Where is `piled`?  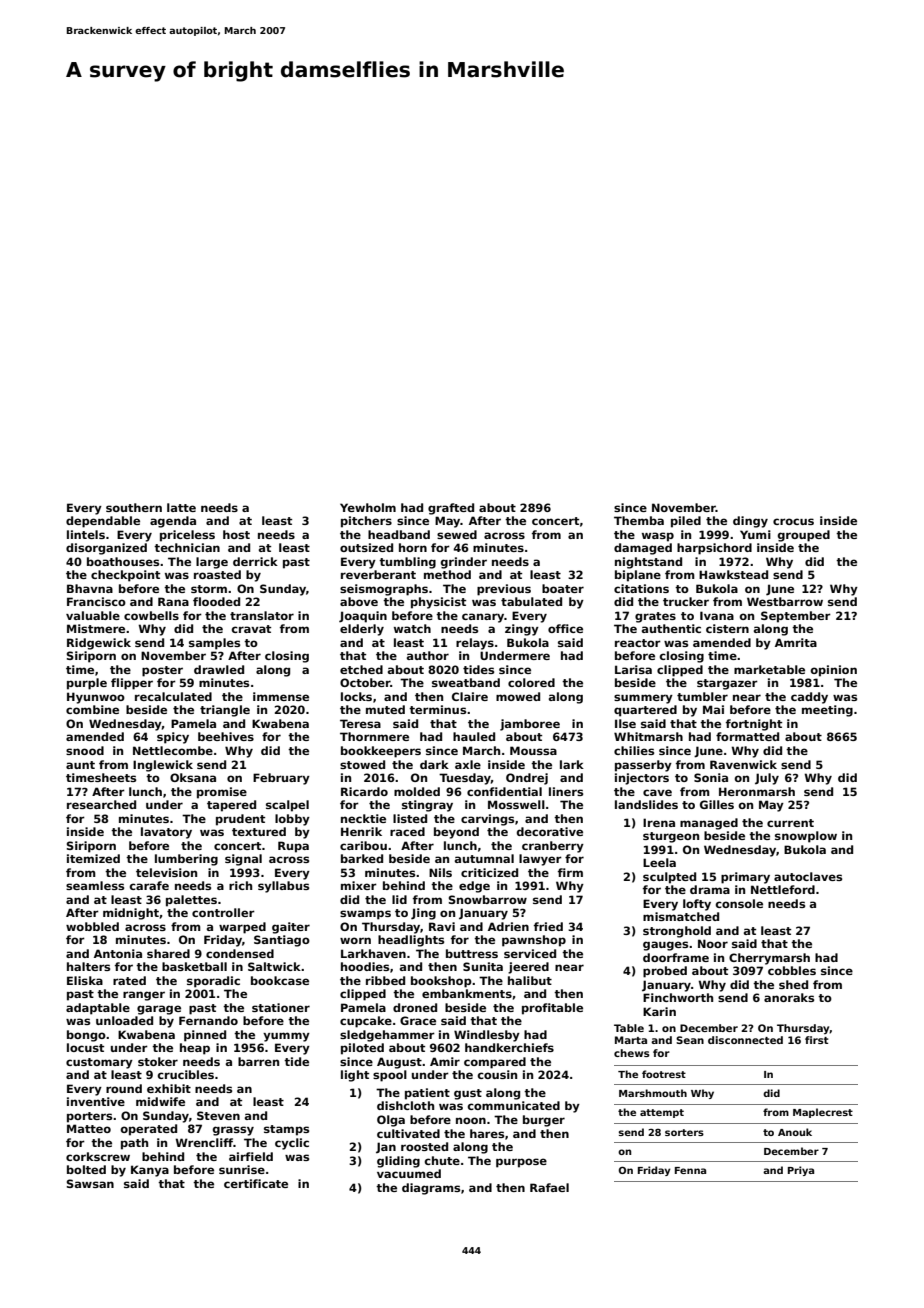 piled is located at coordinates (686, 522).
